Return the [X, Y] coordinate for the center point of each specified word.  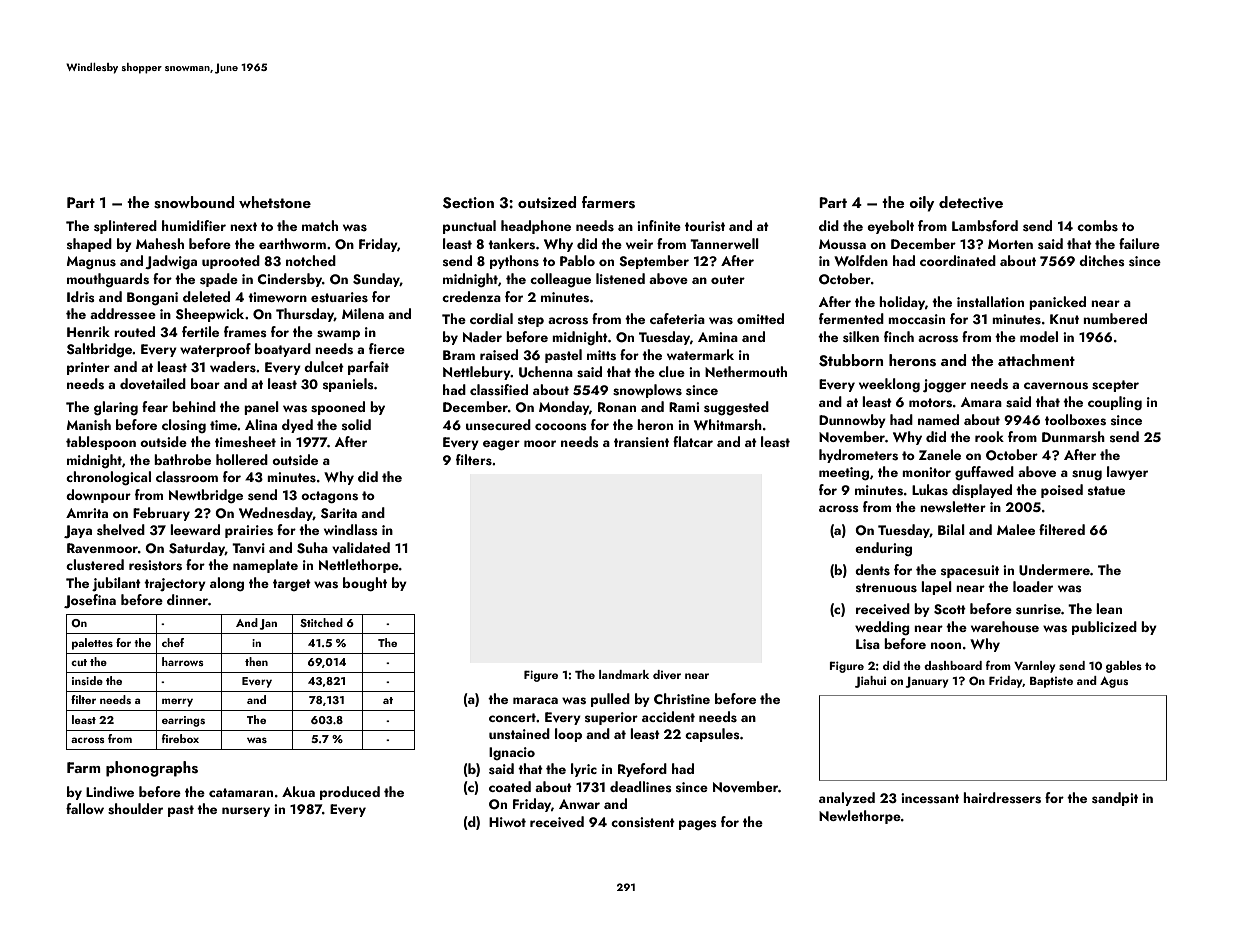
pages [698, 825]
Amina [718, 337]
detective [971, 202]
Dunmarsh [1073, 437]
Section [468, 203]
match [320, 225]
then [256, 661]
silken [861, 337]
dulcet [324, 366]
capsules [712, 735]
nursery [246, 812]
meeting [844, 474]
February [161, 514]
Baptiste [1051, 682]
